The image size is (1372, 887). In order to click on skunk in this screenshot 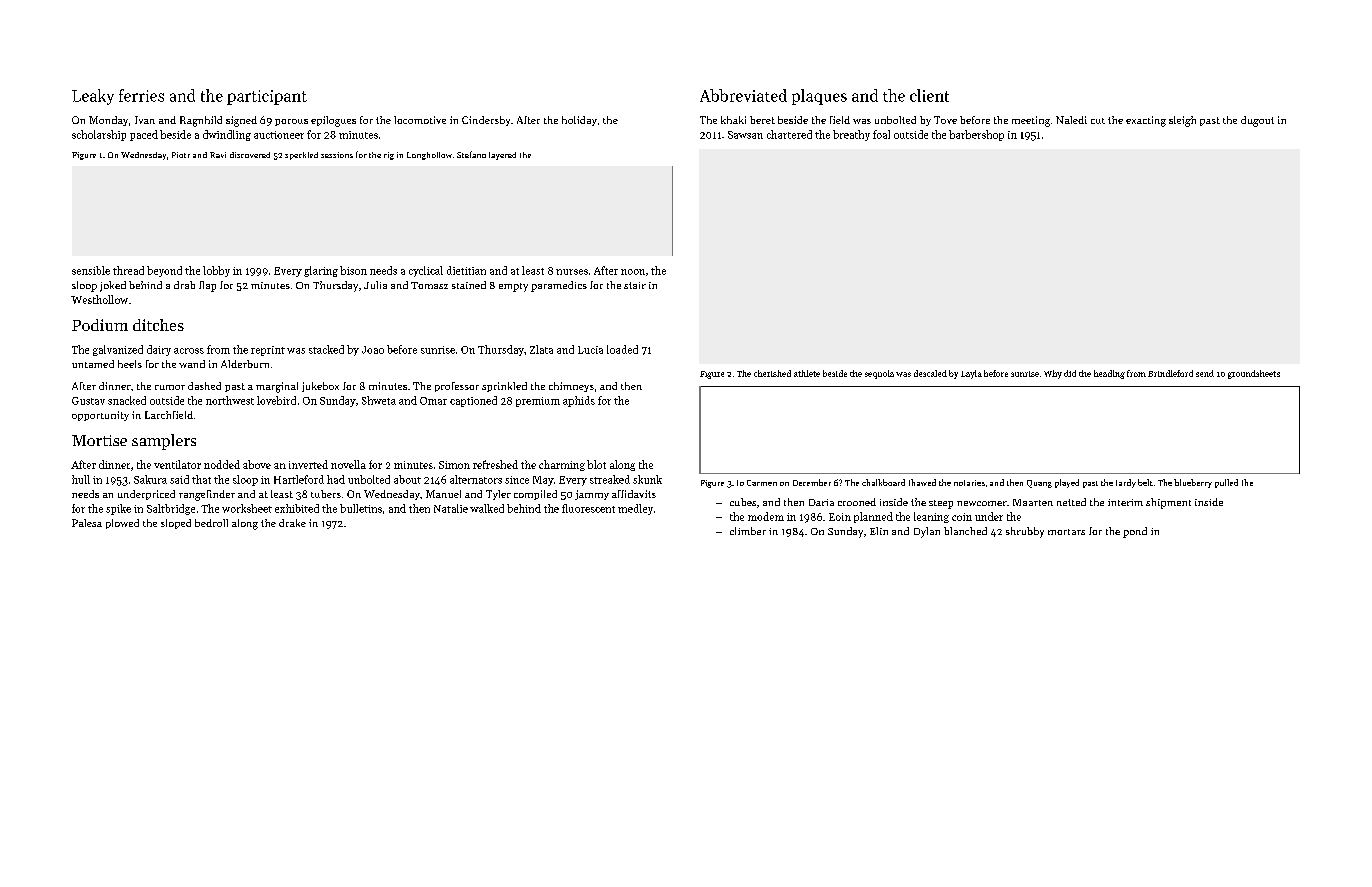, I will do `click(647, 479)`.
